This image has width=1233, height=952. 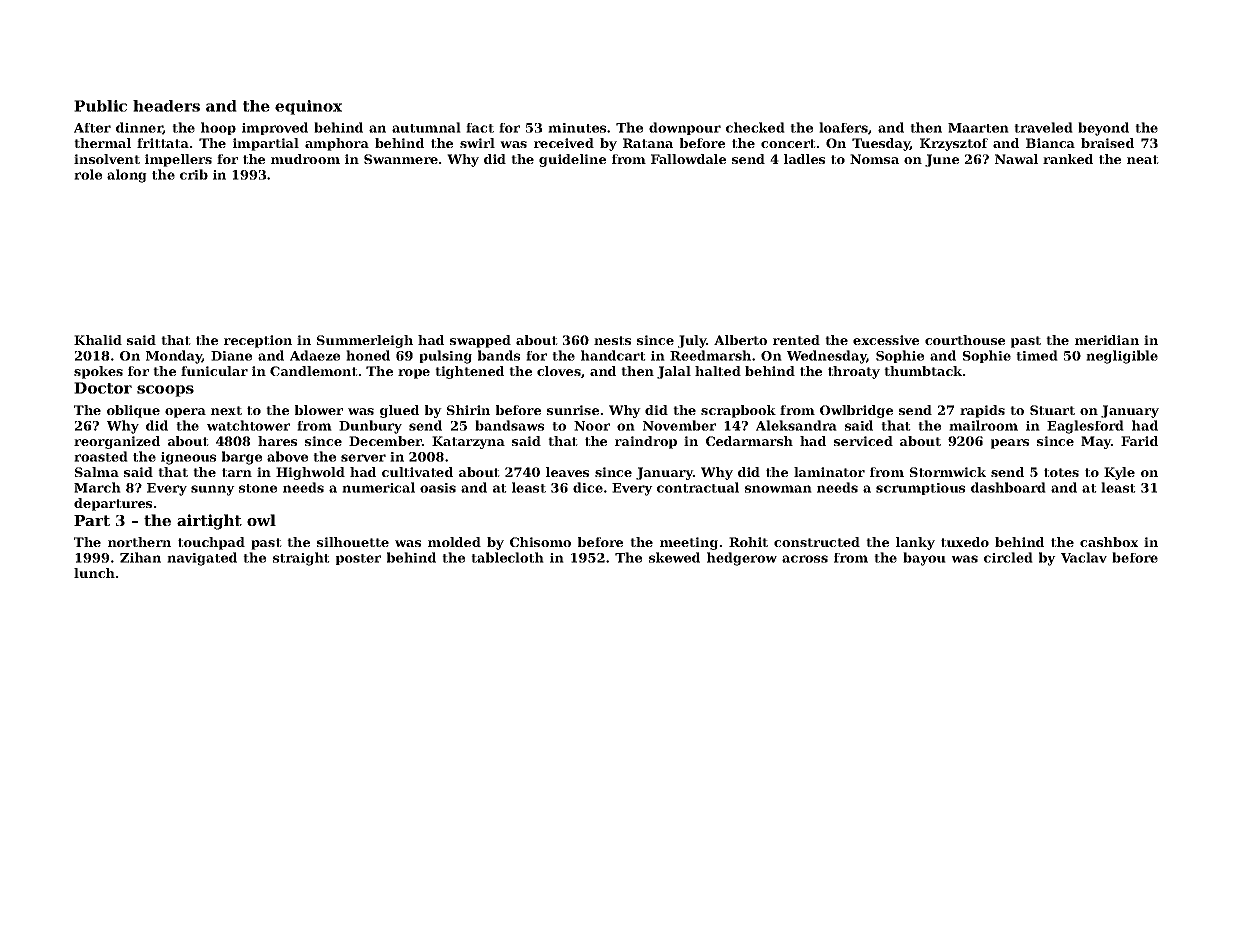 I want to click on After, so click(x=92, y=128).
